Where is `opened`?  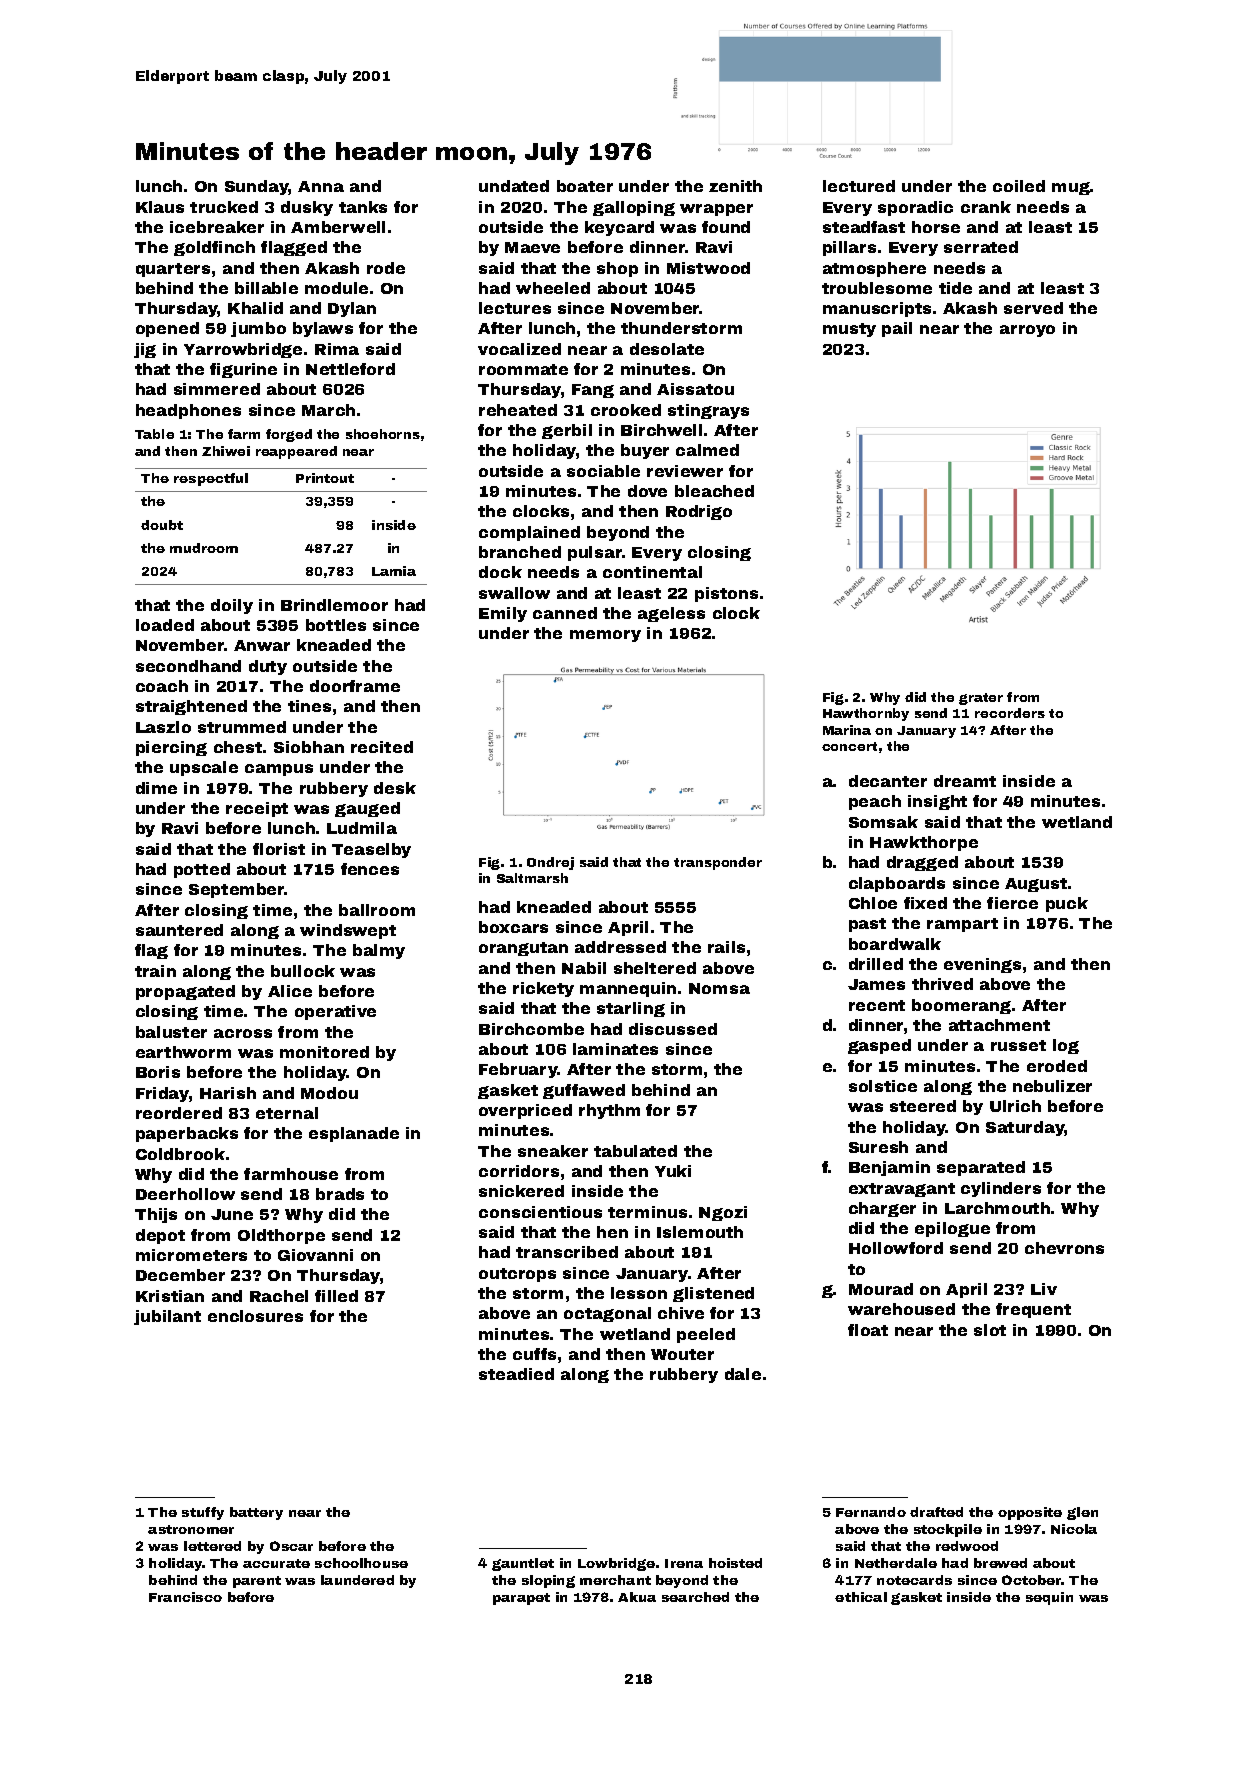
opened is located at coordinates (167, 329).
